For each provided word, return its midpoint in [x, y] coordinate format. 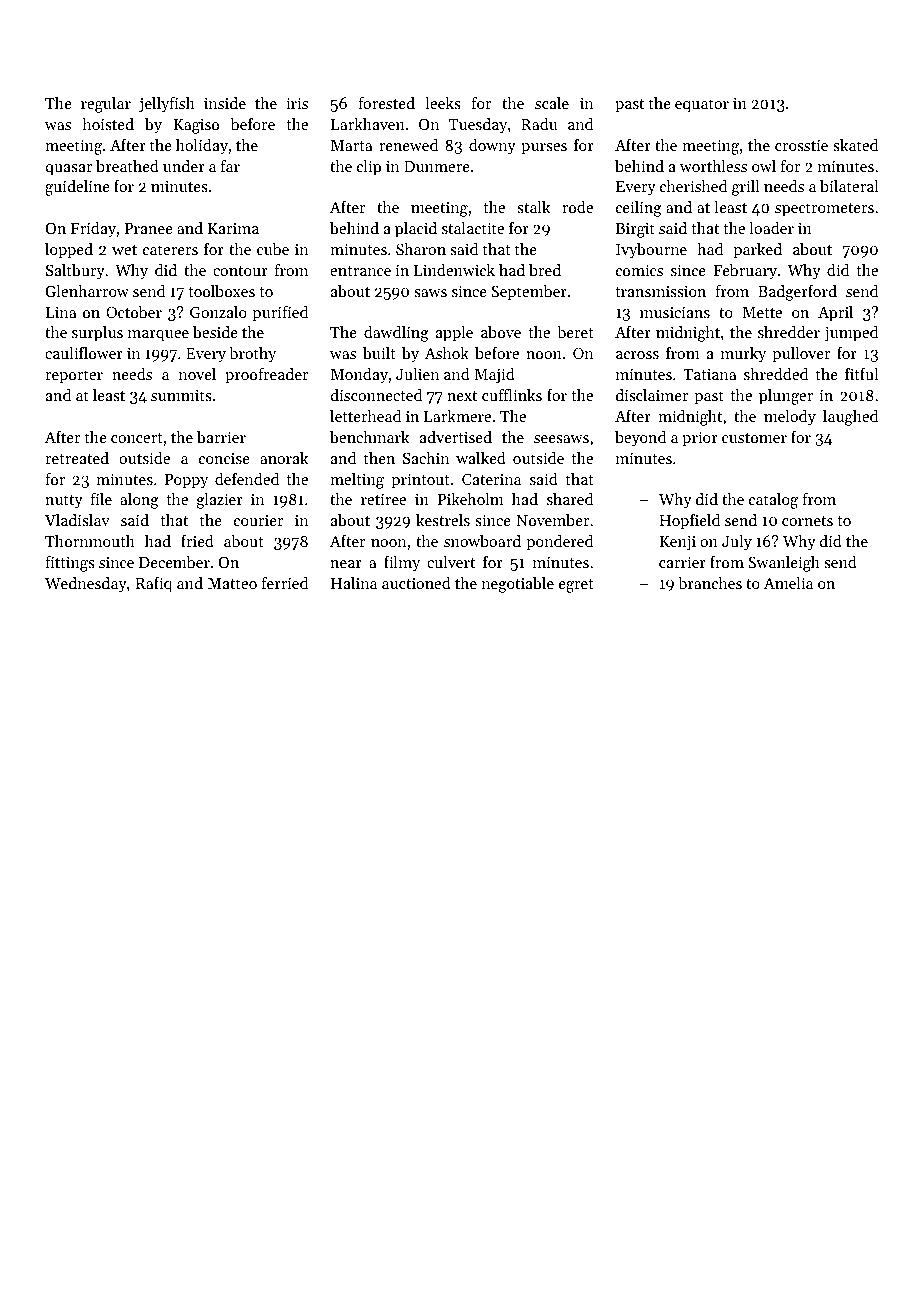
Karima [233, 228]
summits [181, 395]
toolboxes [221, 291]
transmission [660, 291]
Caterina [491, 479]
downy [492, 147]
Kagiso [196, 126]
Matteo [232, 583]
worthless [713, 166]
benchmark [369, 437]
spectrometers [824, 210]
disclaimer [652, 395]
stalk [533, 207]
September [529, 293]
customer [754, 438]
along [139, 501]
